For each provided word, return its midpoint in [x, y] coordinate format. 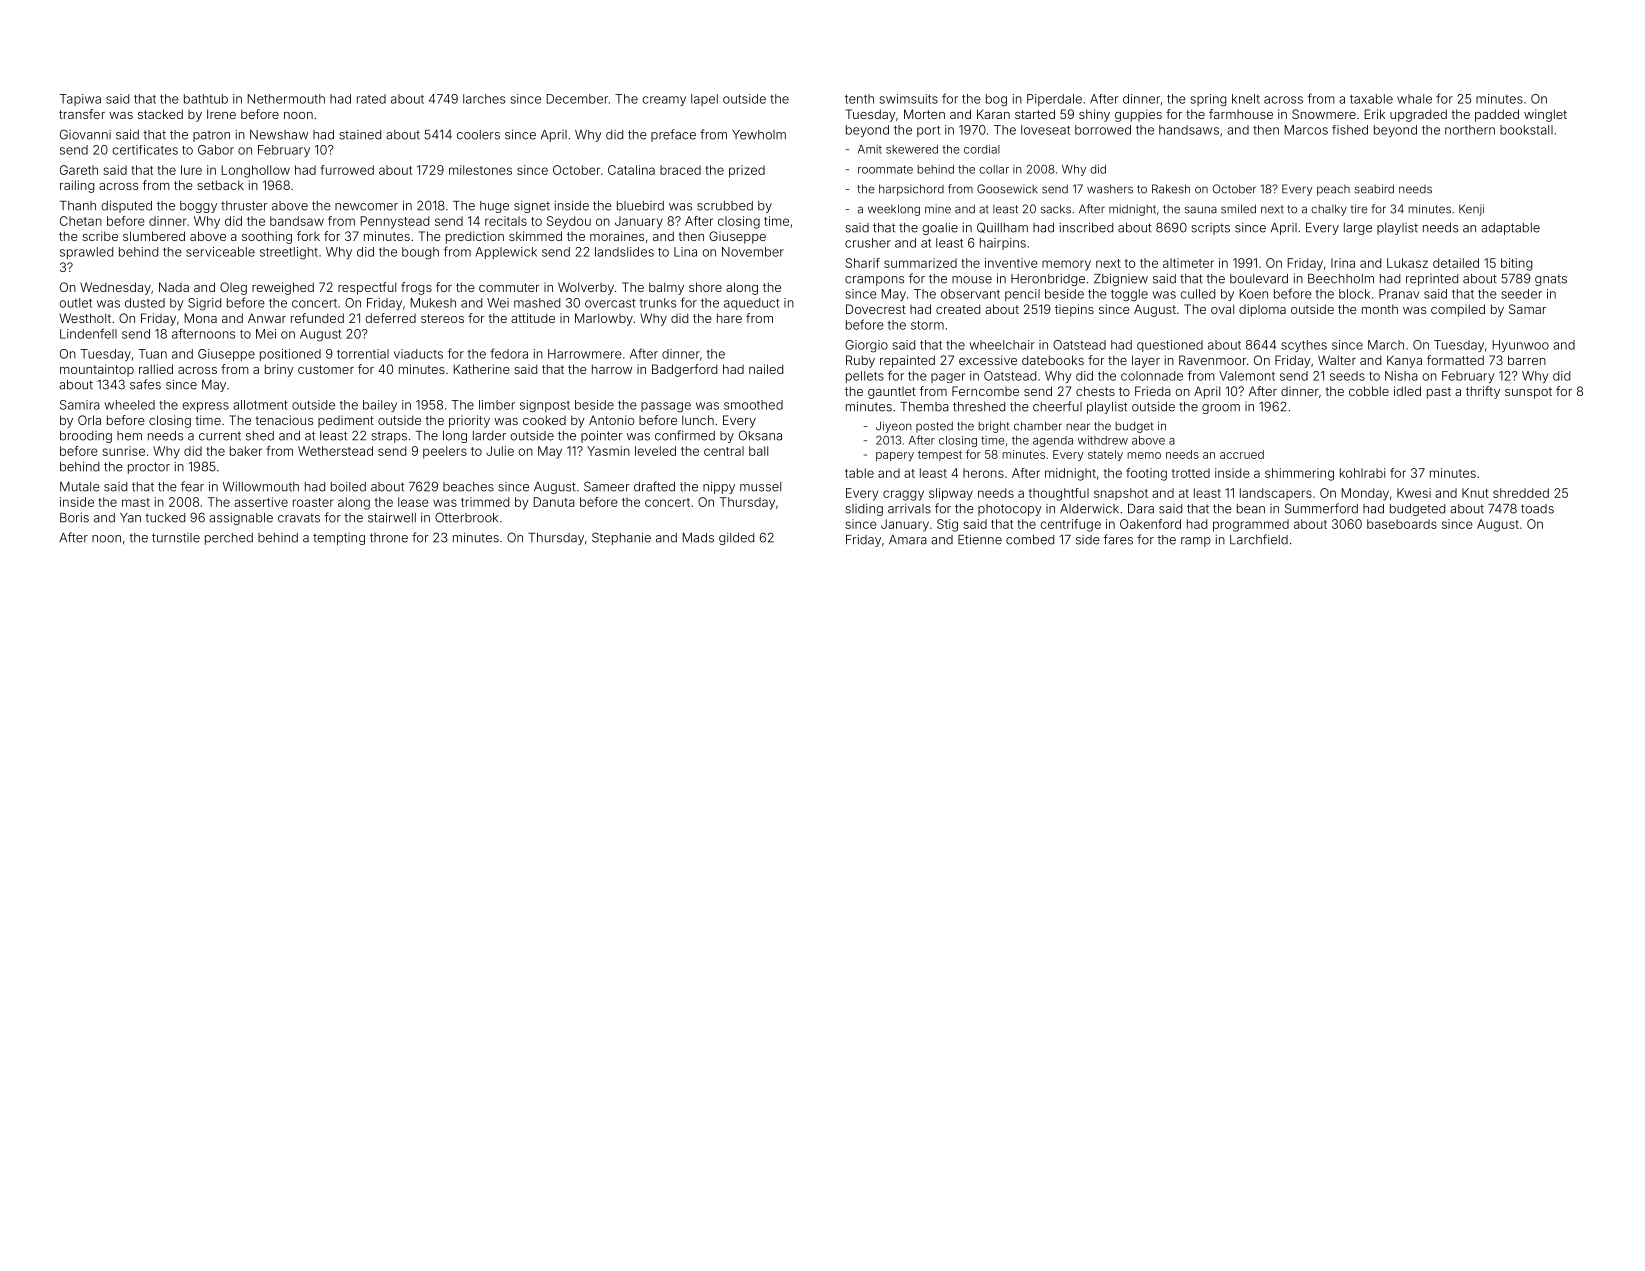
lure [191, 170]
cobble [1369, 391]
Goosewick [1007, 189]
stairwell [392, 517]
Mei [266, 334]
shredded [1521, 493]
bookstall [1526, 130]
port [928, 131]
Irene [221, 114]
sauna [1201, 210]
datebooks [1053, 360]
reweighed [283, 288]
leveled [655, 451]
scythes [1304, 346]
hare [729, 318]
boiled [348, 487]
